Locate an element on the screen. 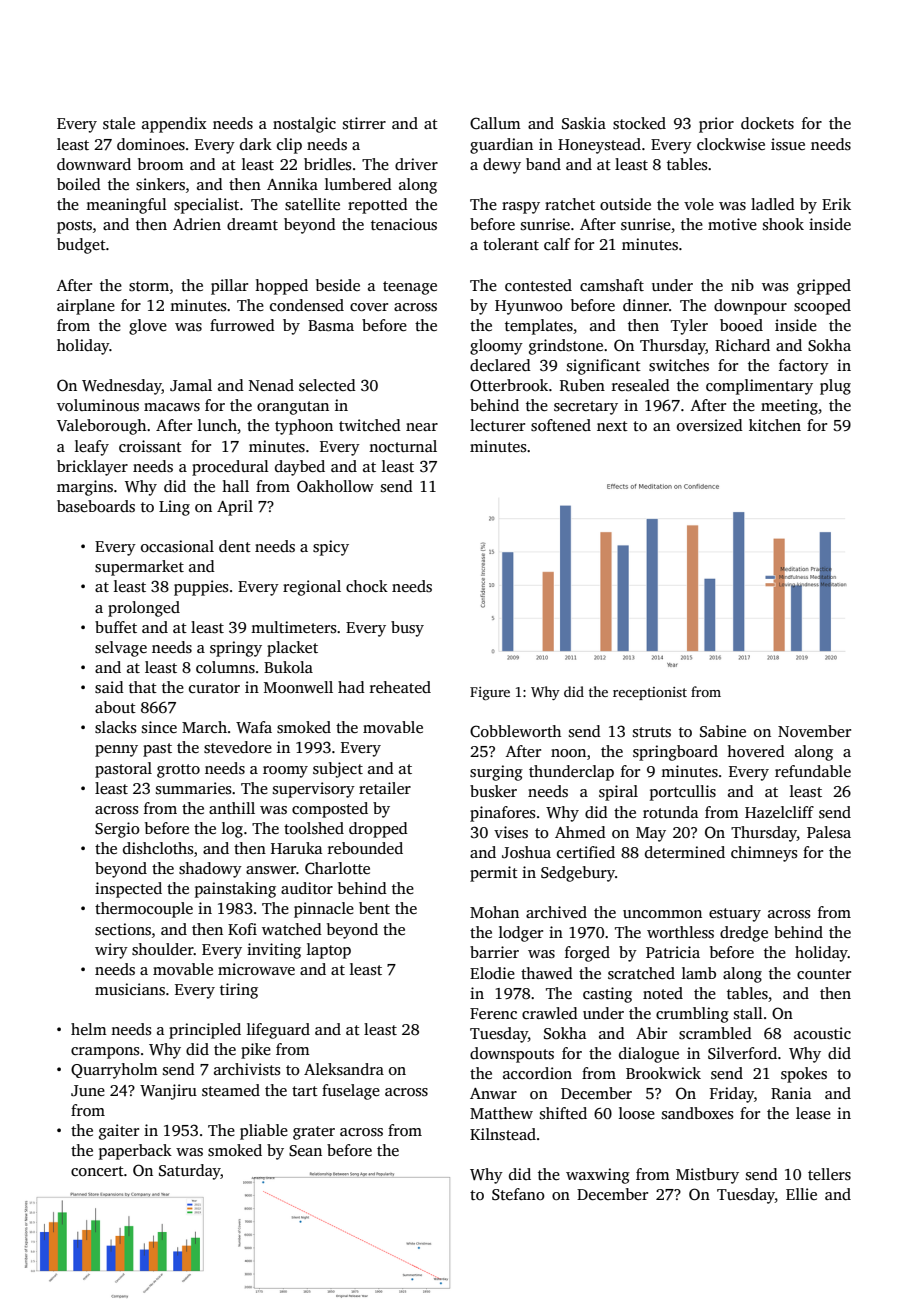 The height and width of the screenshot is (1316, 908). margins is located at coordinates (85, 488).
